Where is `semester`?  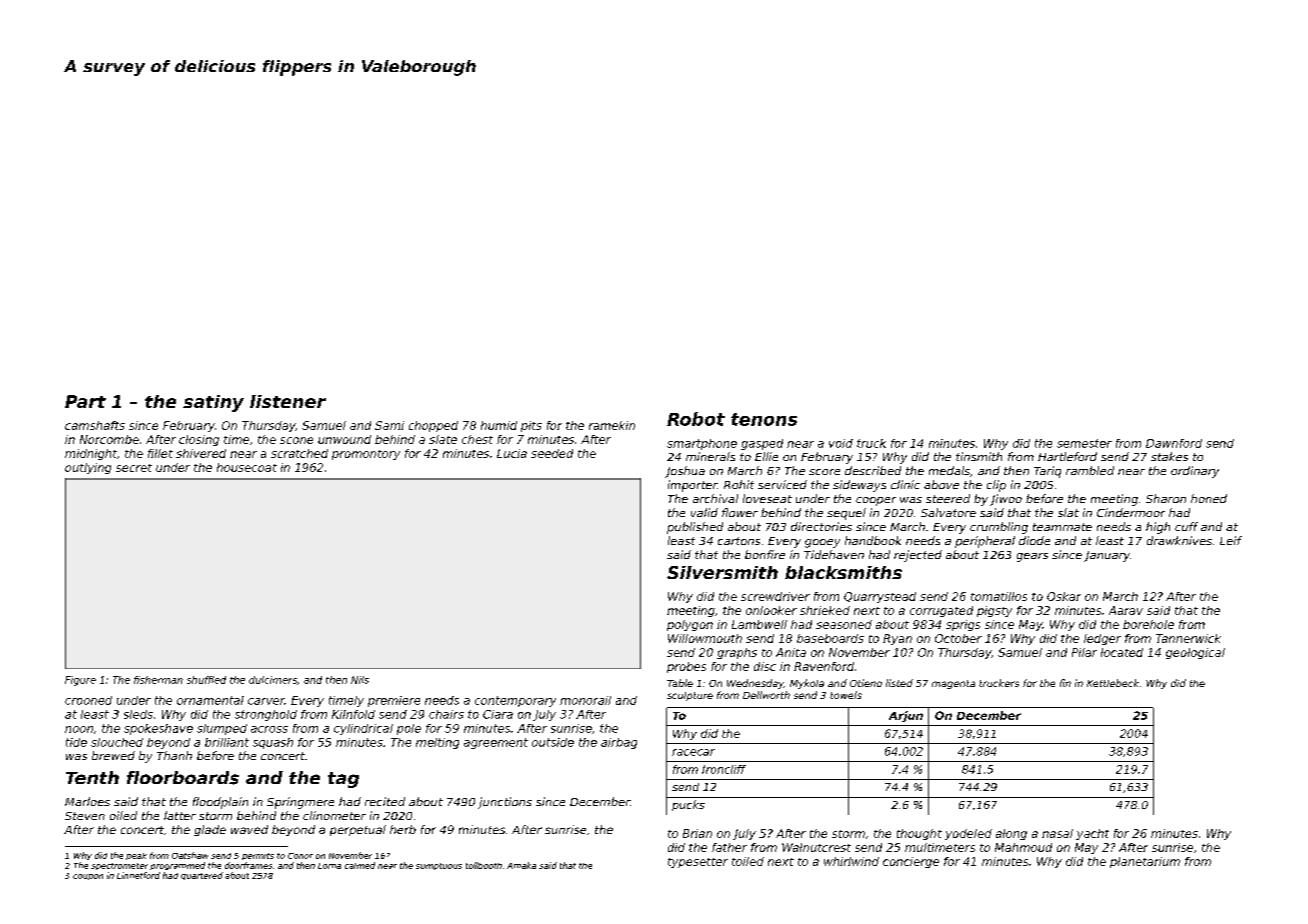 semester is located at coordinates (1084, 443).
